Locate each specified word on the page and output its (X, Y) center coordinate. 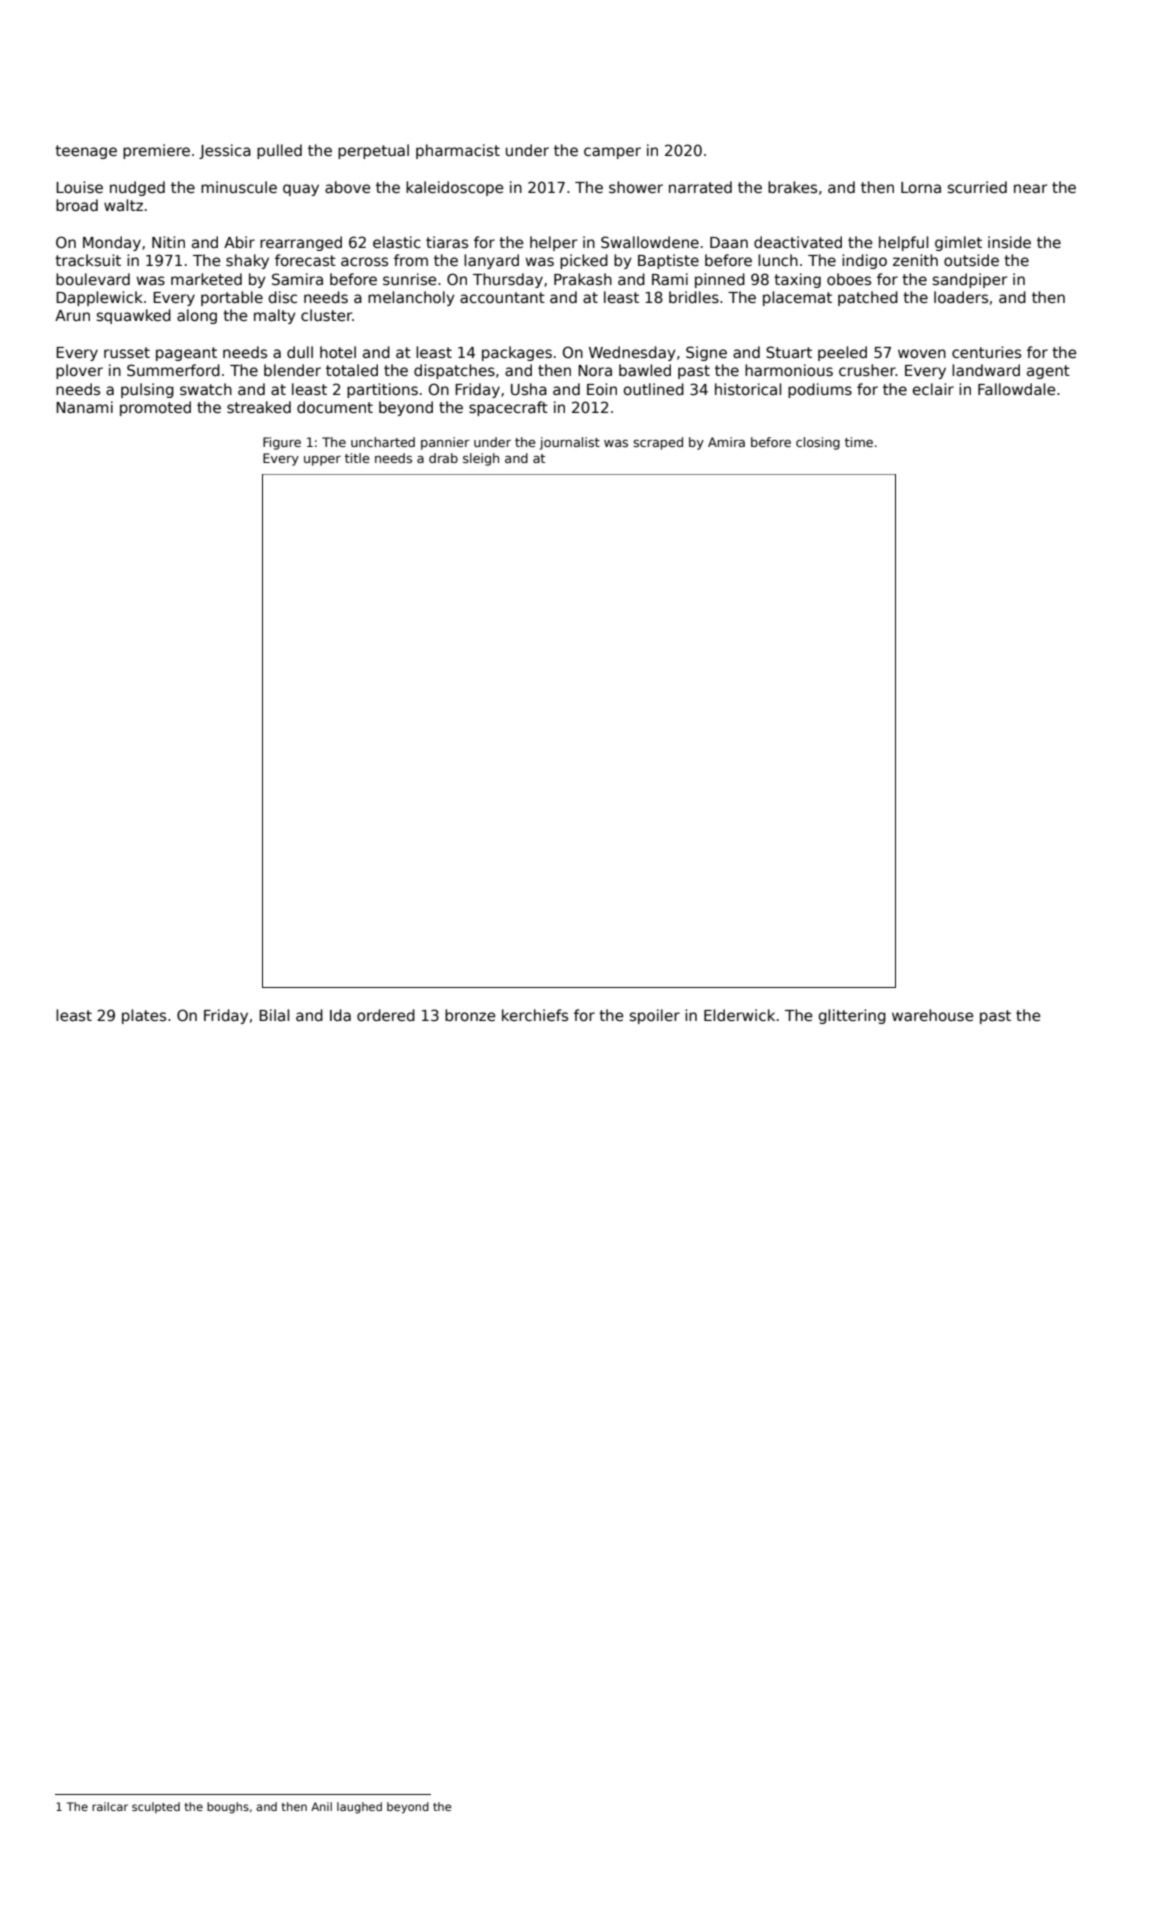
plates (144, 1016)
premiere (156, 151)
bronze (470, 1015)
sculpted (156, 1807)
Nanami (84, 407)
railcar (110, 1806)
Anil (321, 1806)
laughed (359, 1808)
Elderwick (739, 1015)
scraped (658, 443)
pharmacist (458, 151)
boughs (228, 1808)
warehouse (933, 1015)
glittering (852, 1016)
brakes (792, 187)
